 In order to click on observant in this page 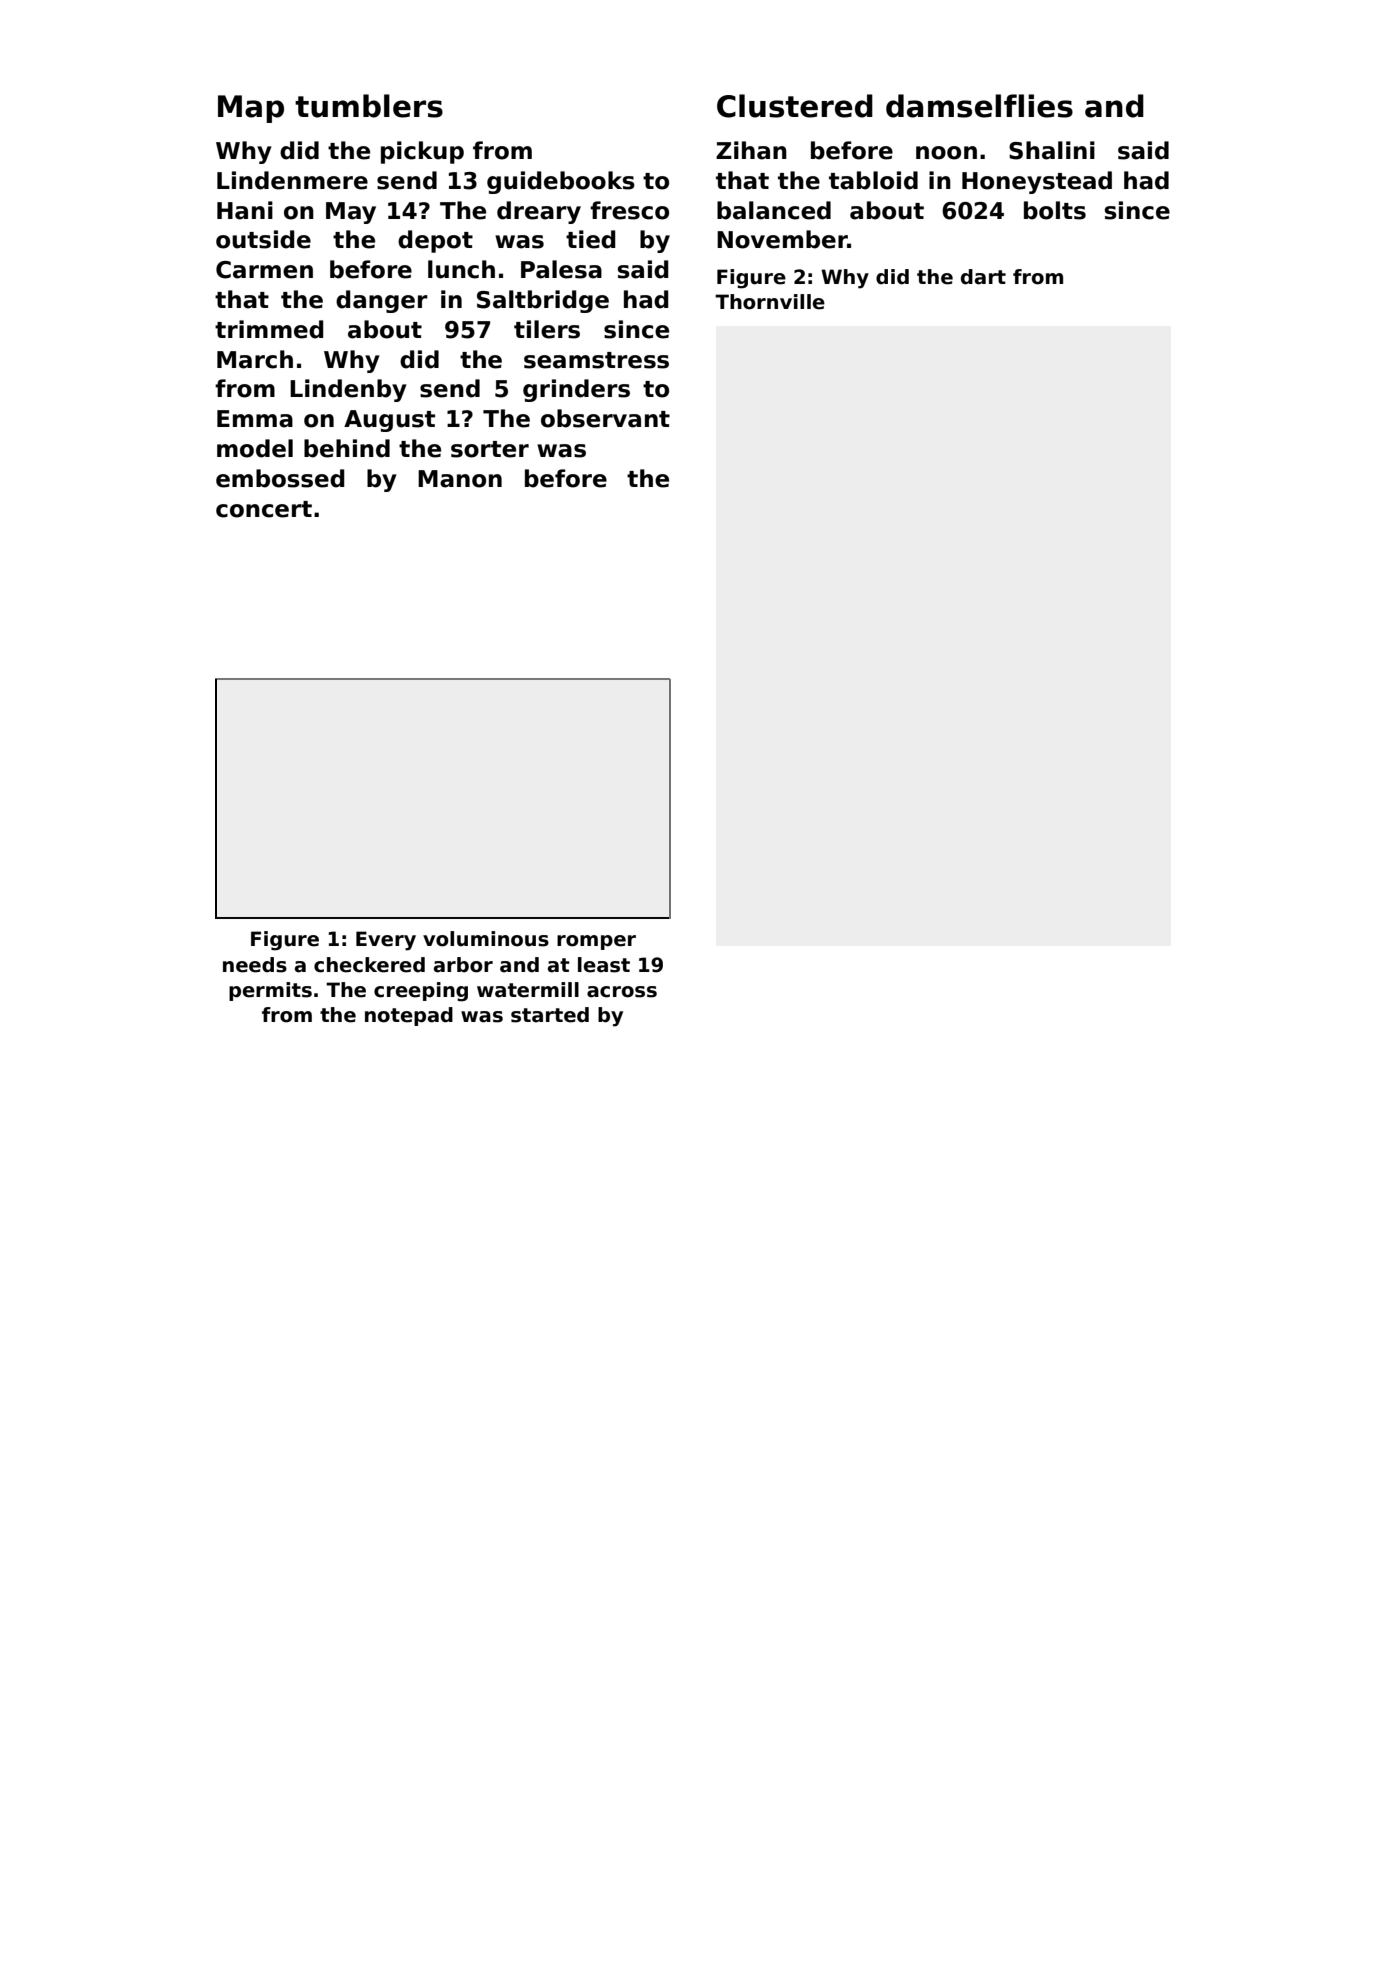, I will do `click(605, 418)`.
